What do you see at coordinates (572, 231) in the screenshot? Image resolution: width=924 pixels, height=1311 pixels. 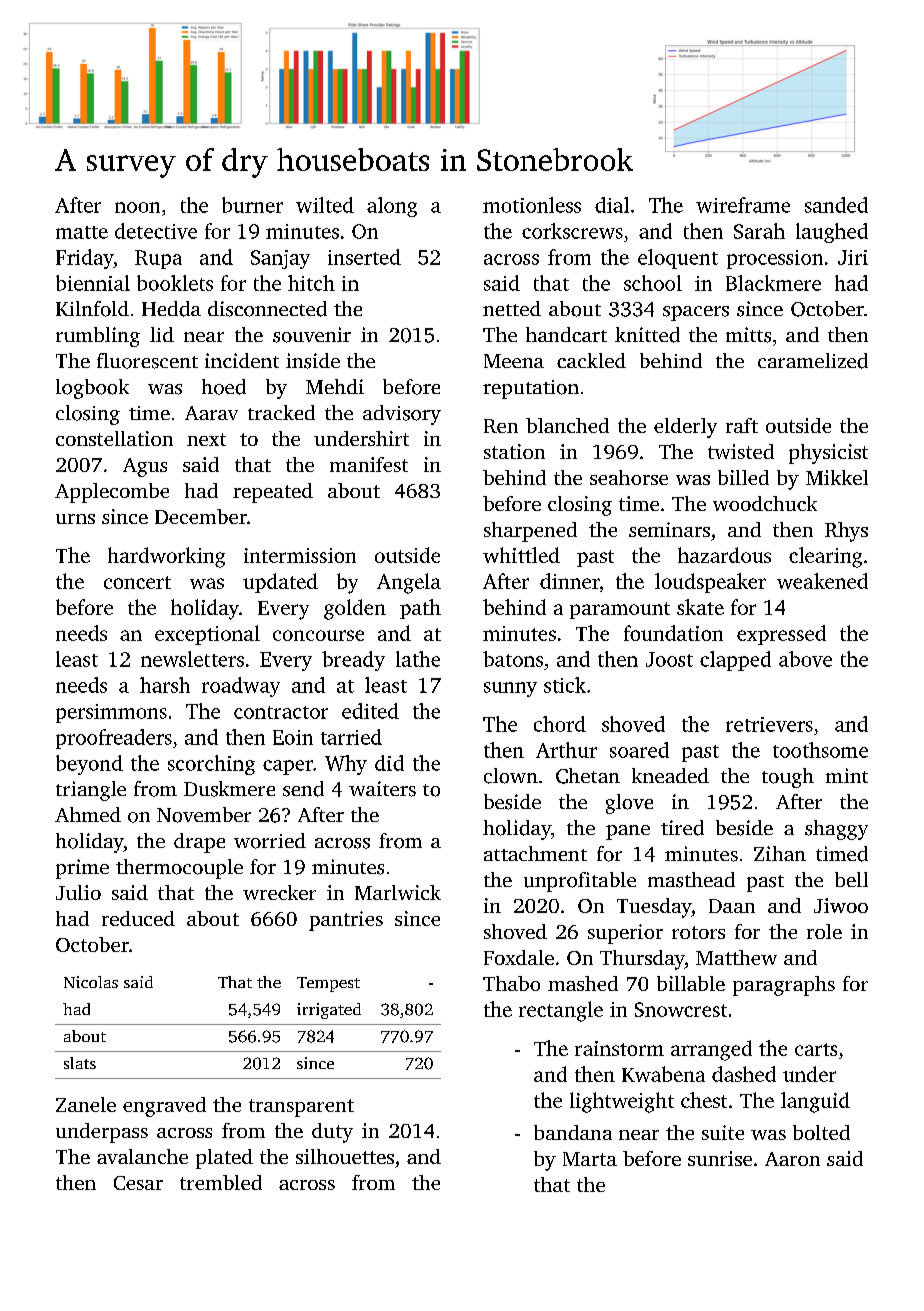 I see `corkscrews` at bounding box center [572, 231].
